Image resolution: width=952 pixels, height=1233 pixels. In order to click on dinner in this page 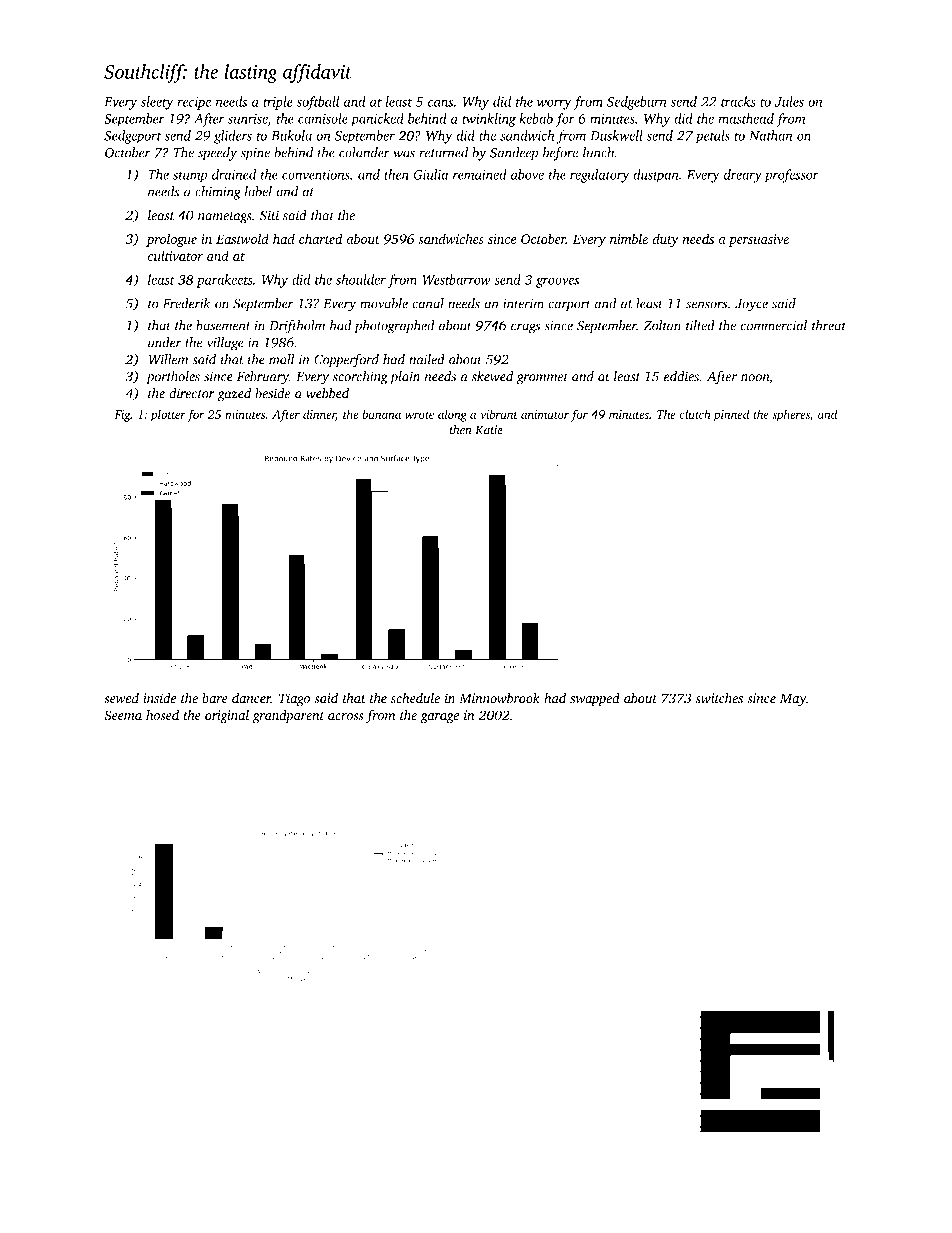, I will do `click(319, 415)`.
